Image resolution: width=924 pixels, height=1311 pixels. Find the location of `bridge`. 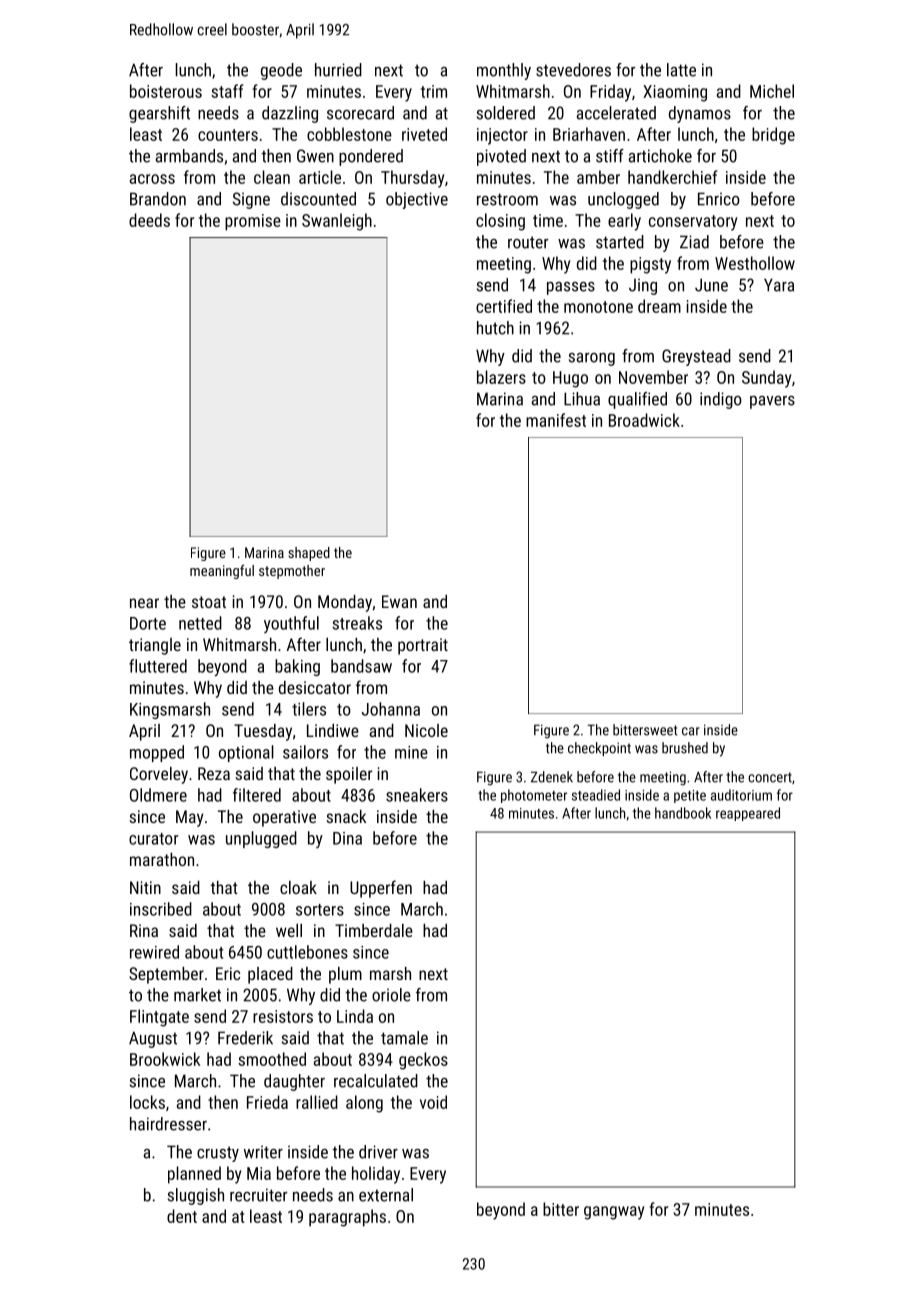

bridge is located at coordinates (773, 136).
